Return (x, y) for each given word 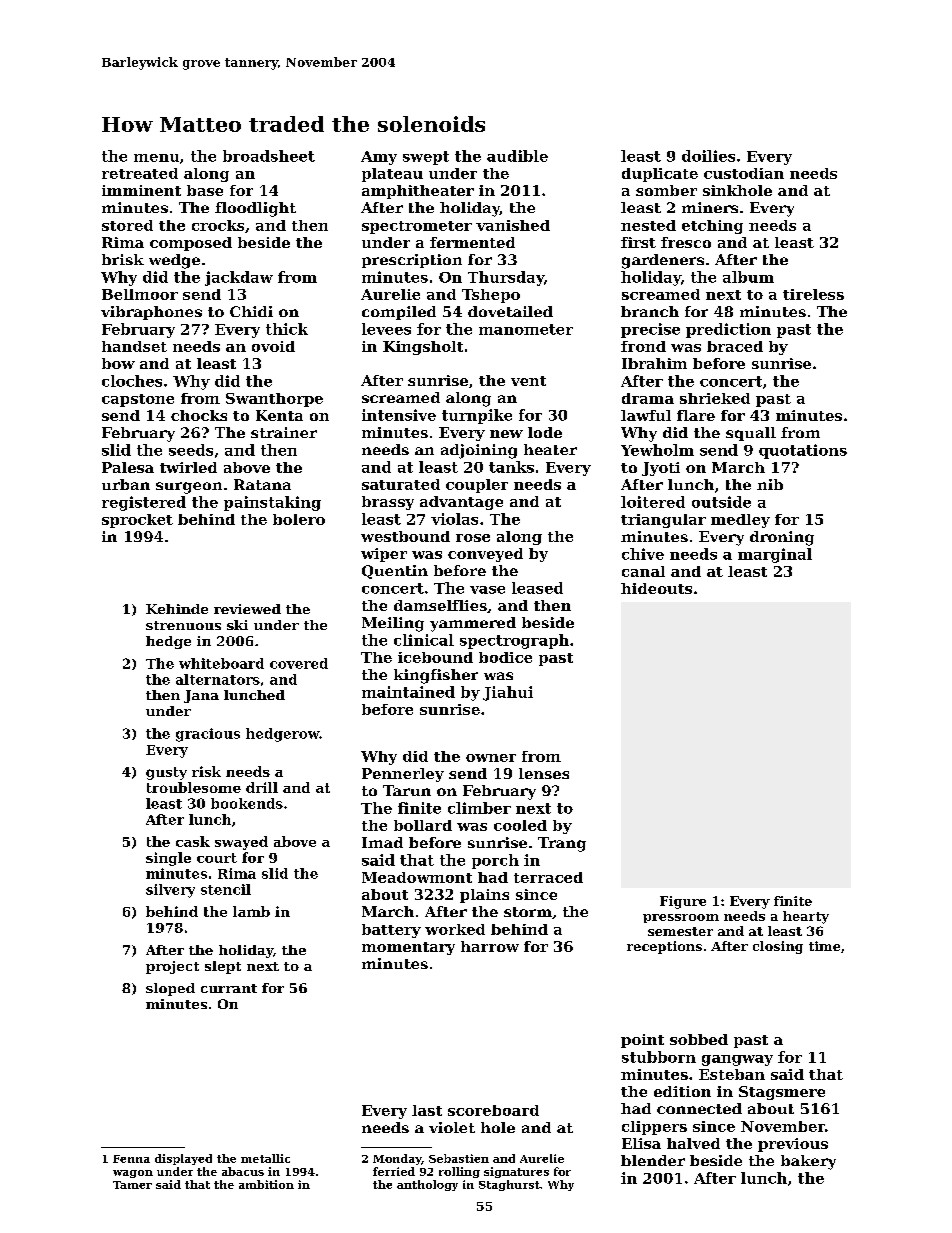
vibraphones (151, 313)
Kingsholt (423, 348)
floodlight (255, 209)
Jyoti (661, 469)
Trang (562, 844)
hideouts (656, 588)
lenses (544, 773)
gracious (208, 735)
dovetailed (510, 311)
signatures (516, 1172)
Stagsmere (782, 1093)
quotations (803, 451)
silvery (170, 891)
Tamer (132, 1185)
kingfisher (436, 676)
